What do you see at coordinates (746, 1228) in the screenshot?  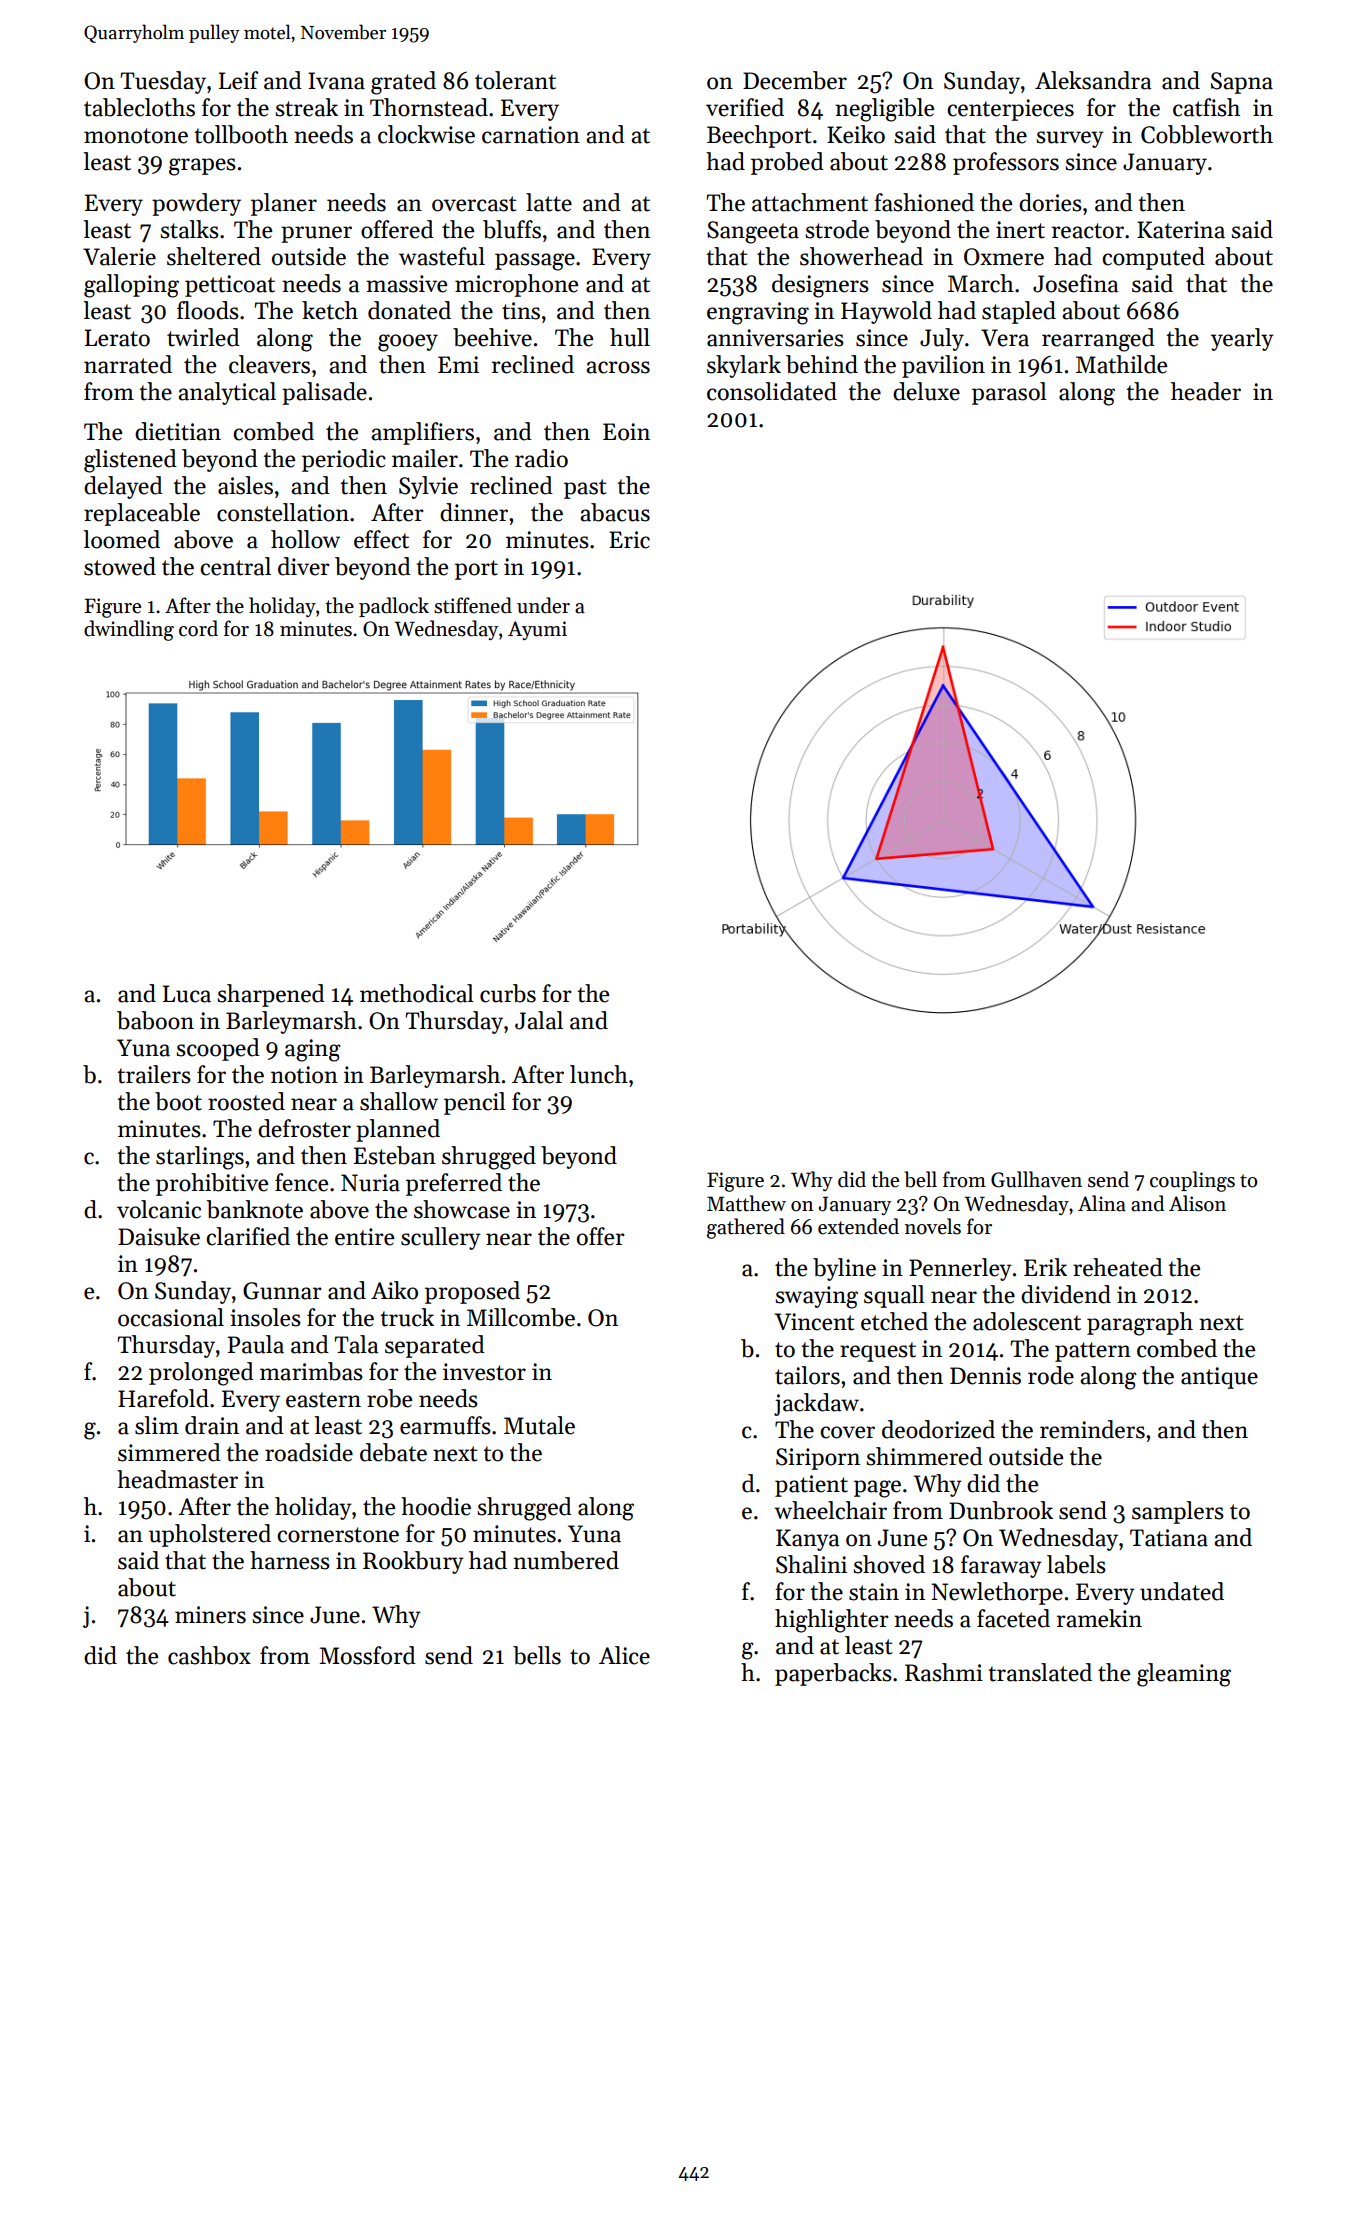 I see `gathered` at bounding box center [746, 1228].
